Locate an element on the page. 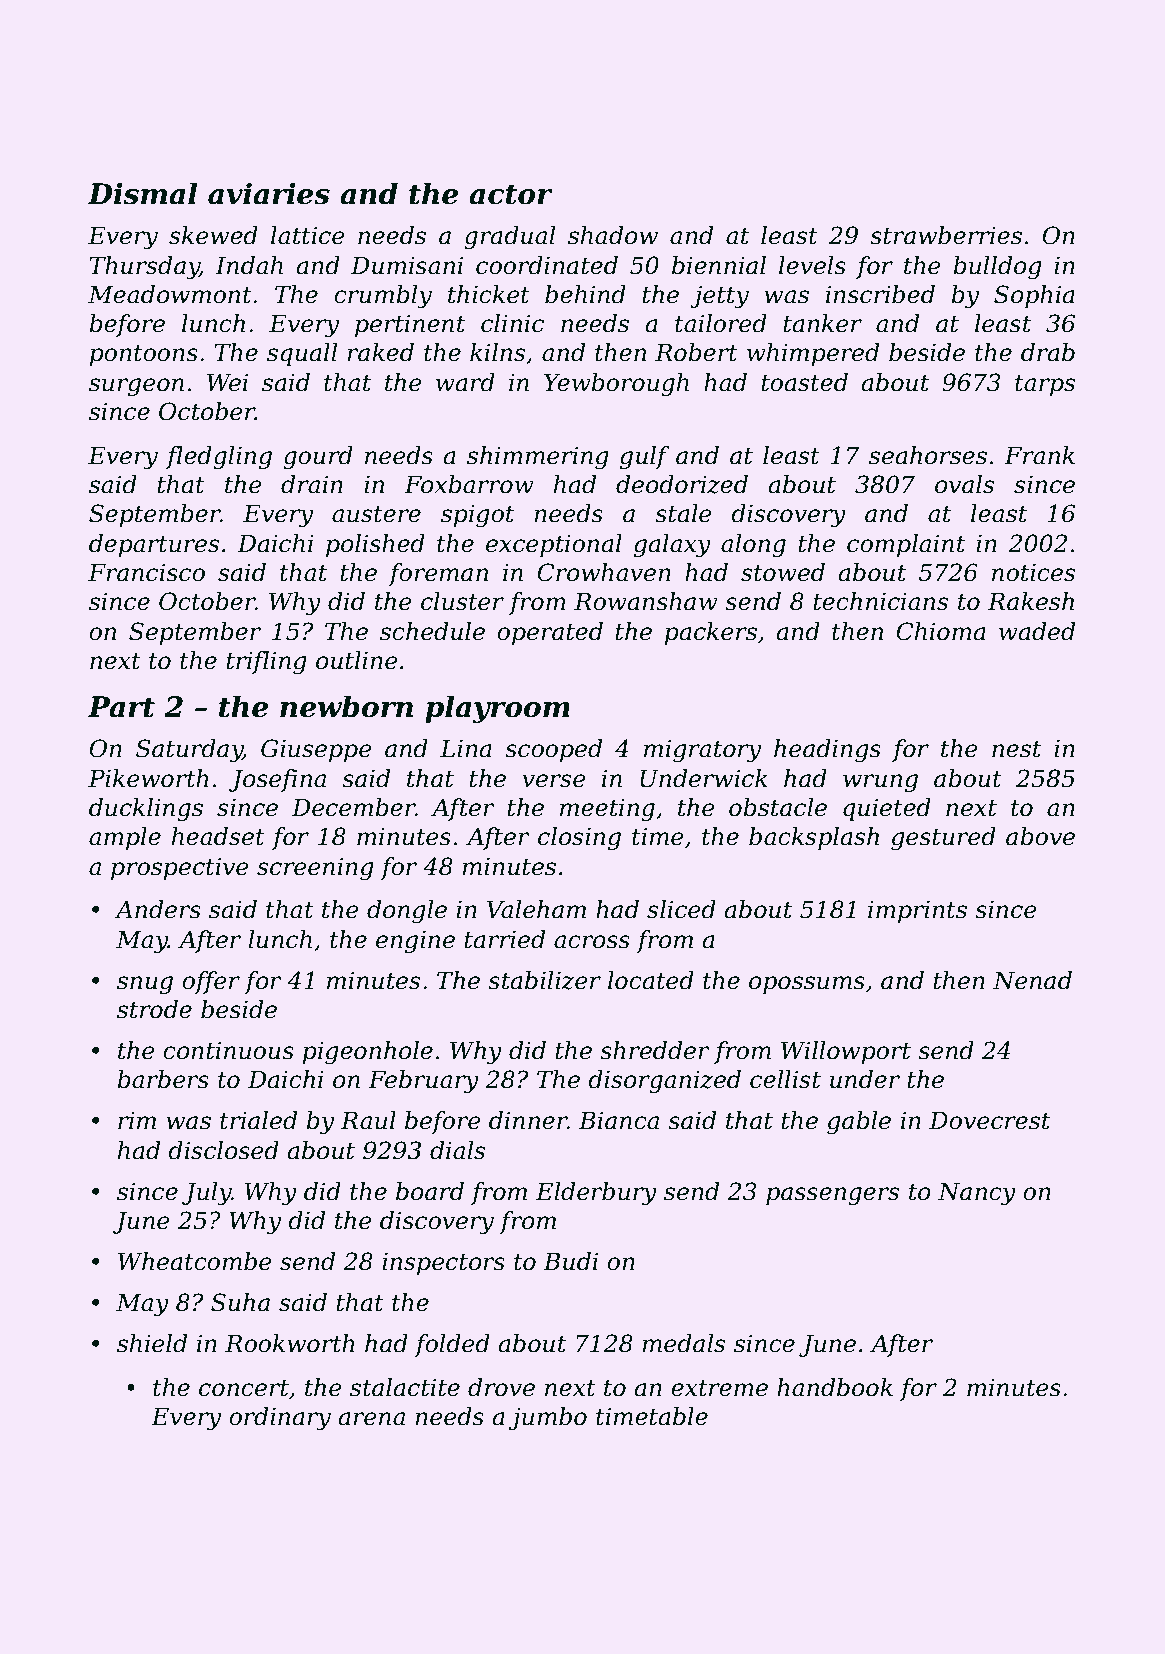  crumbly is located at coordinates (383, 297).
